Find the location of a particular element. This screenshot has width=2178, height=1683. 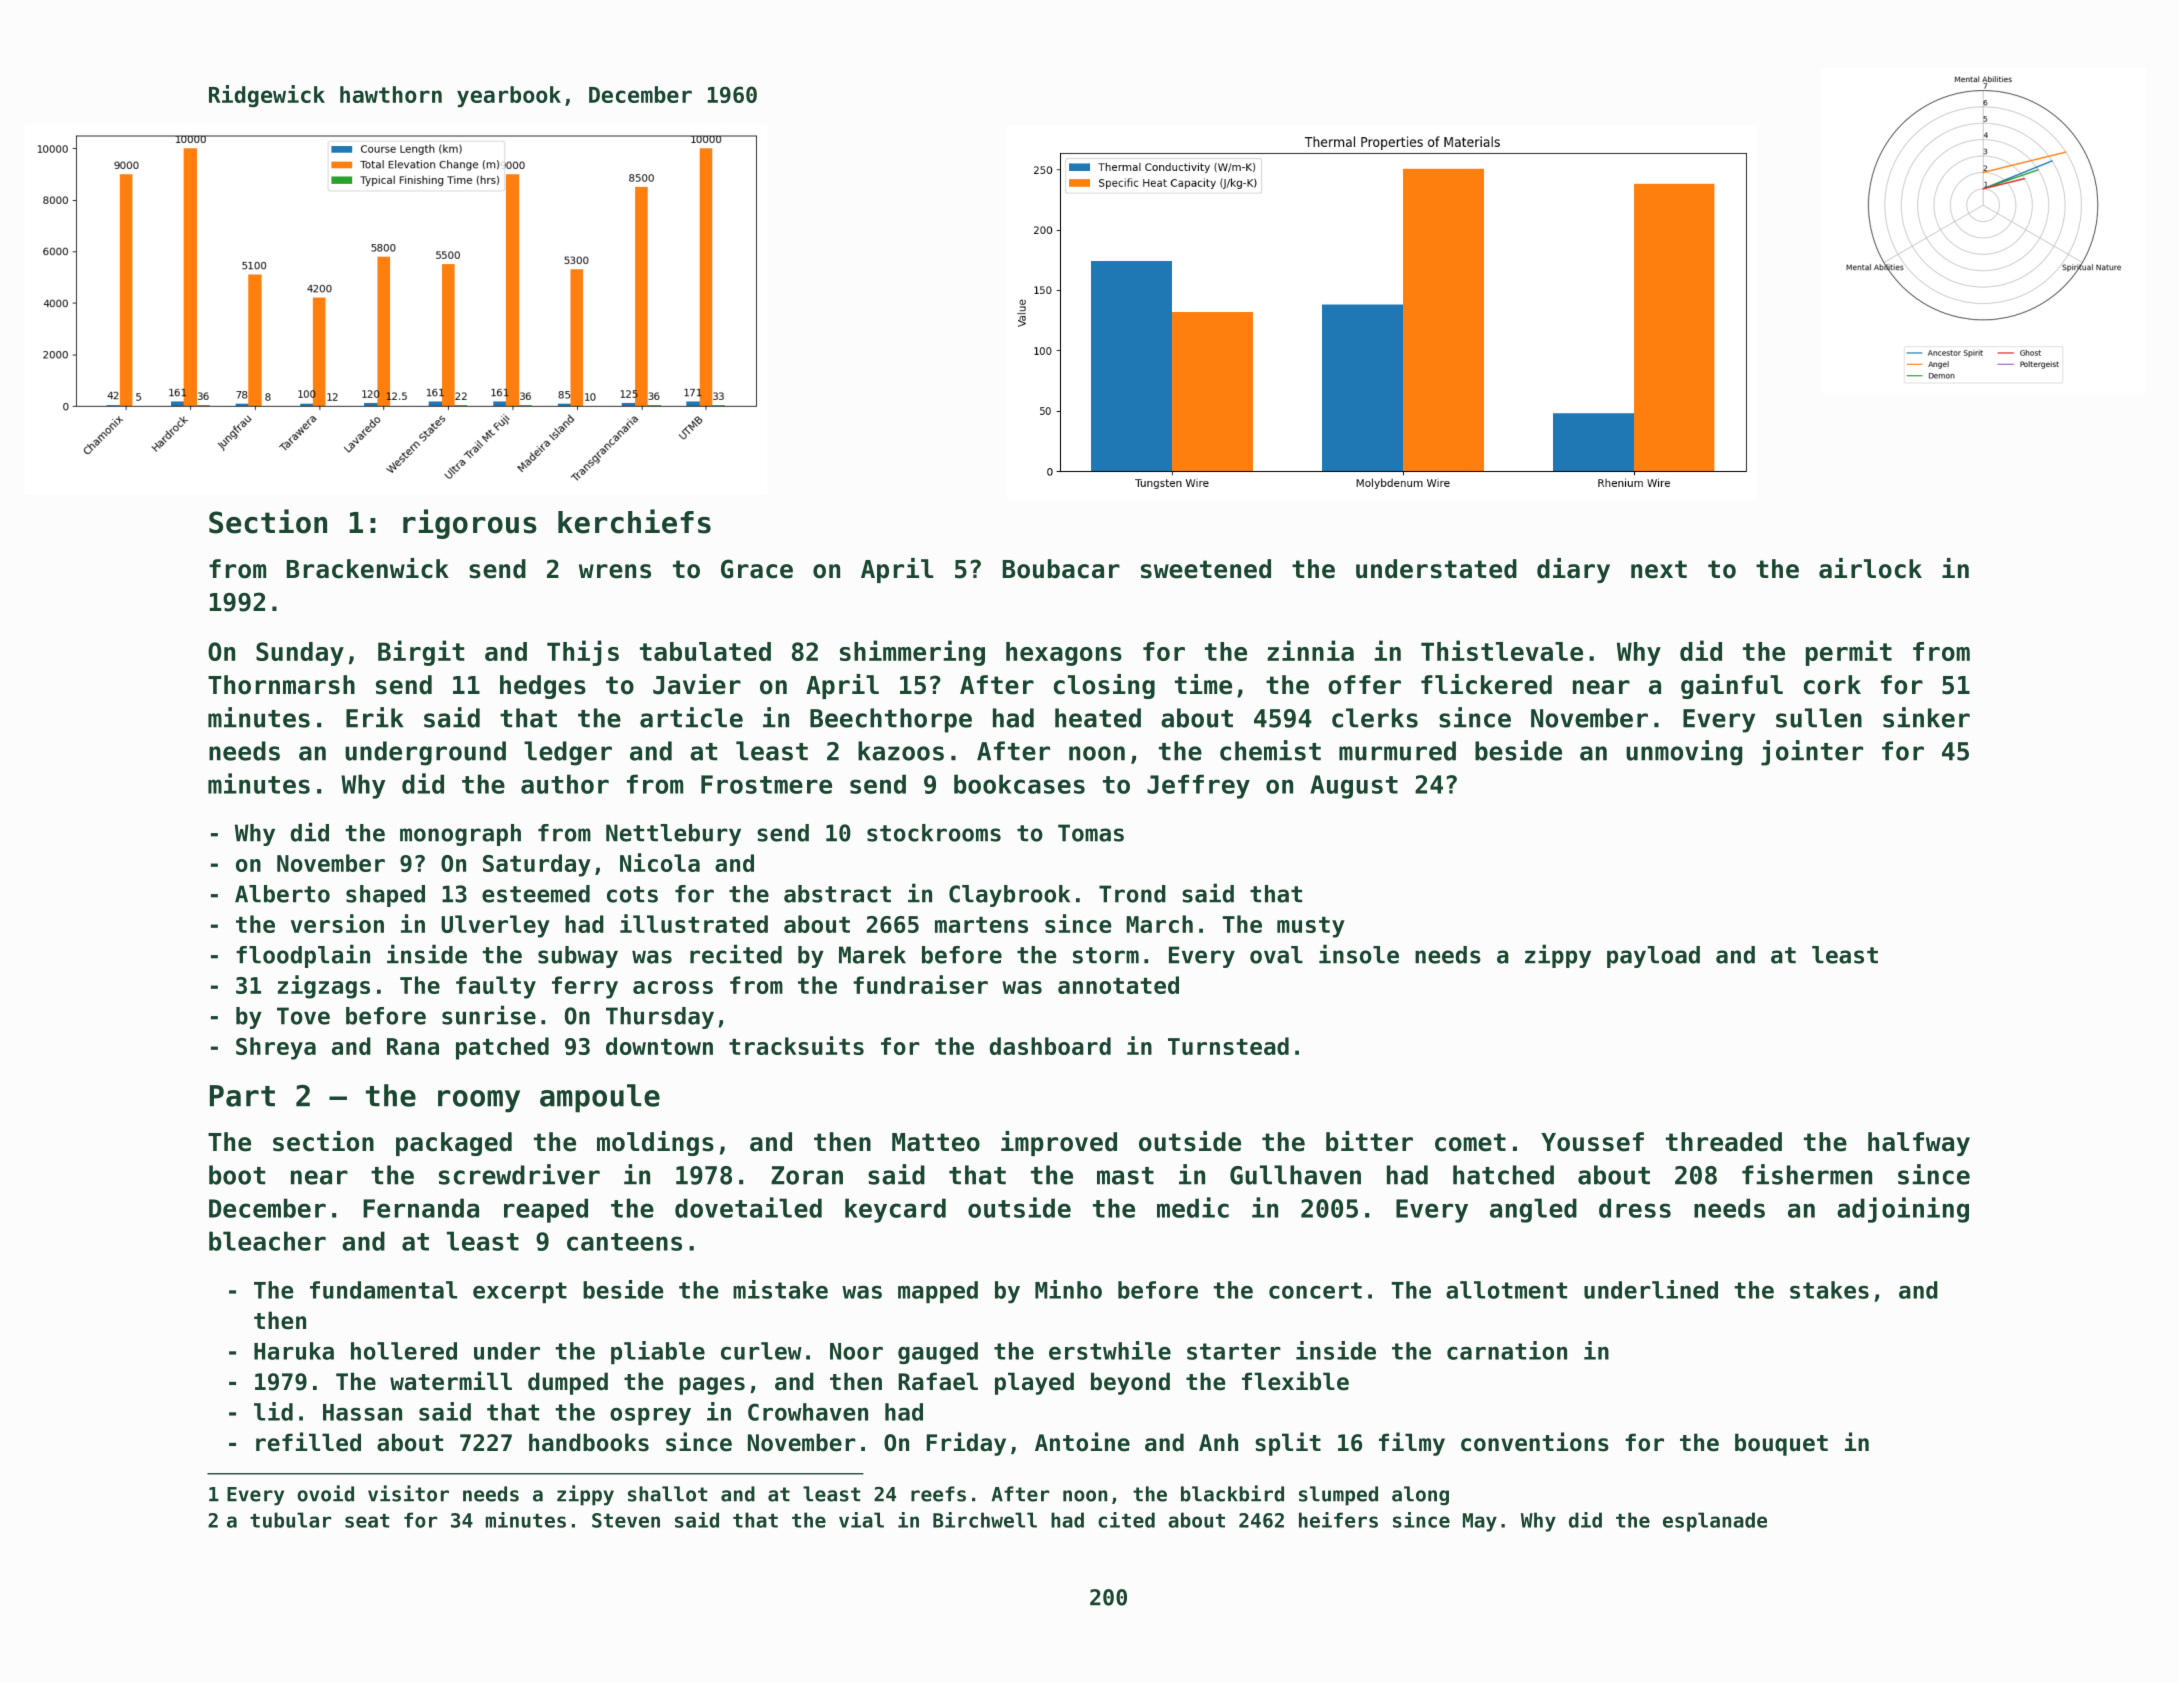

adjoining is located at coordinates (1903, 1210).
